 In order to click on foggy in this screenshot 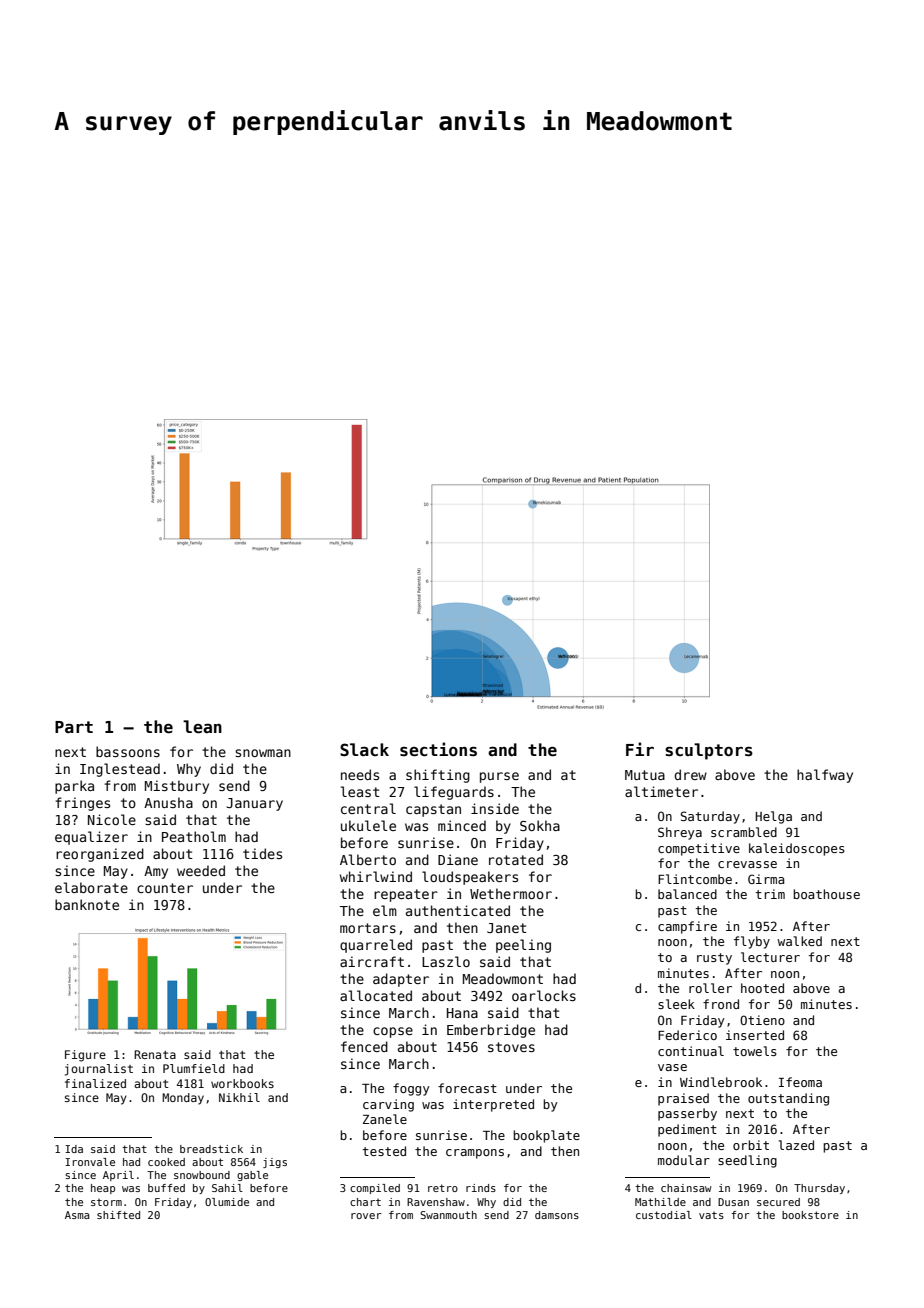, I will do `click(411, 1089)`.
